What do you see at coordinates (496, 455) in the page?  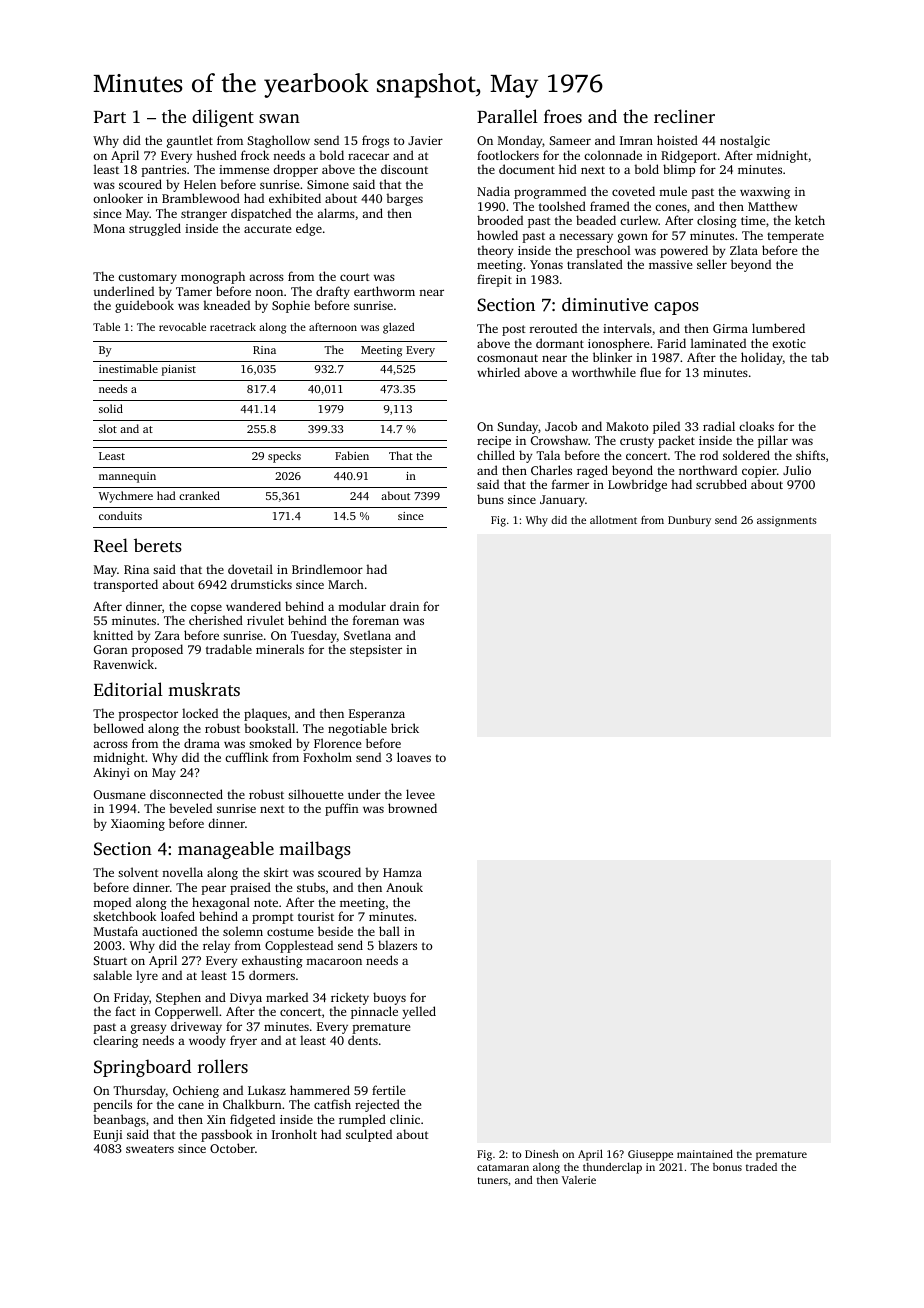 I see `chilled` at bounding box center [496, 455].
